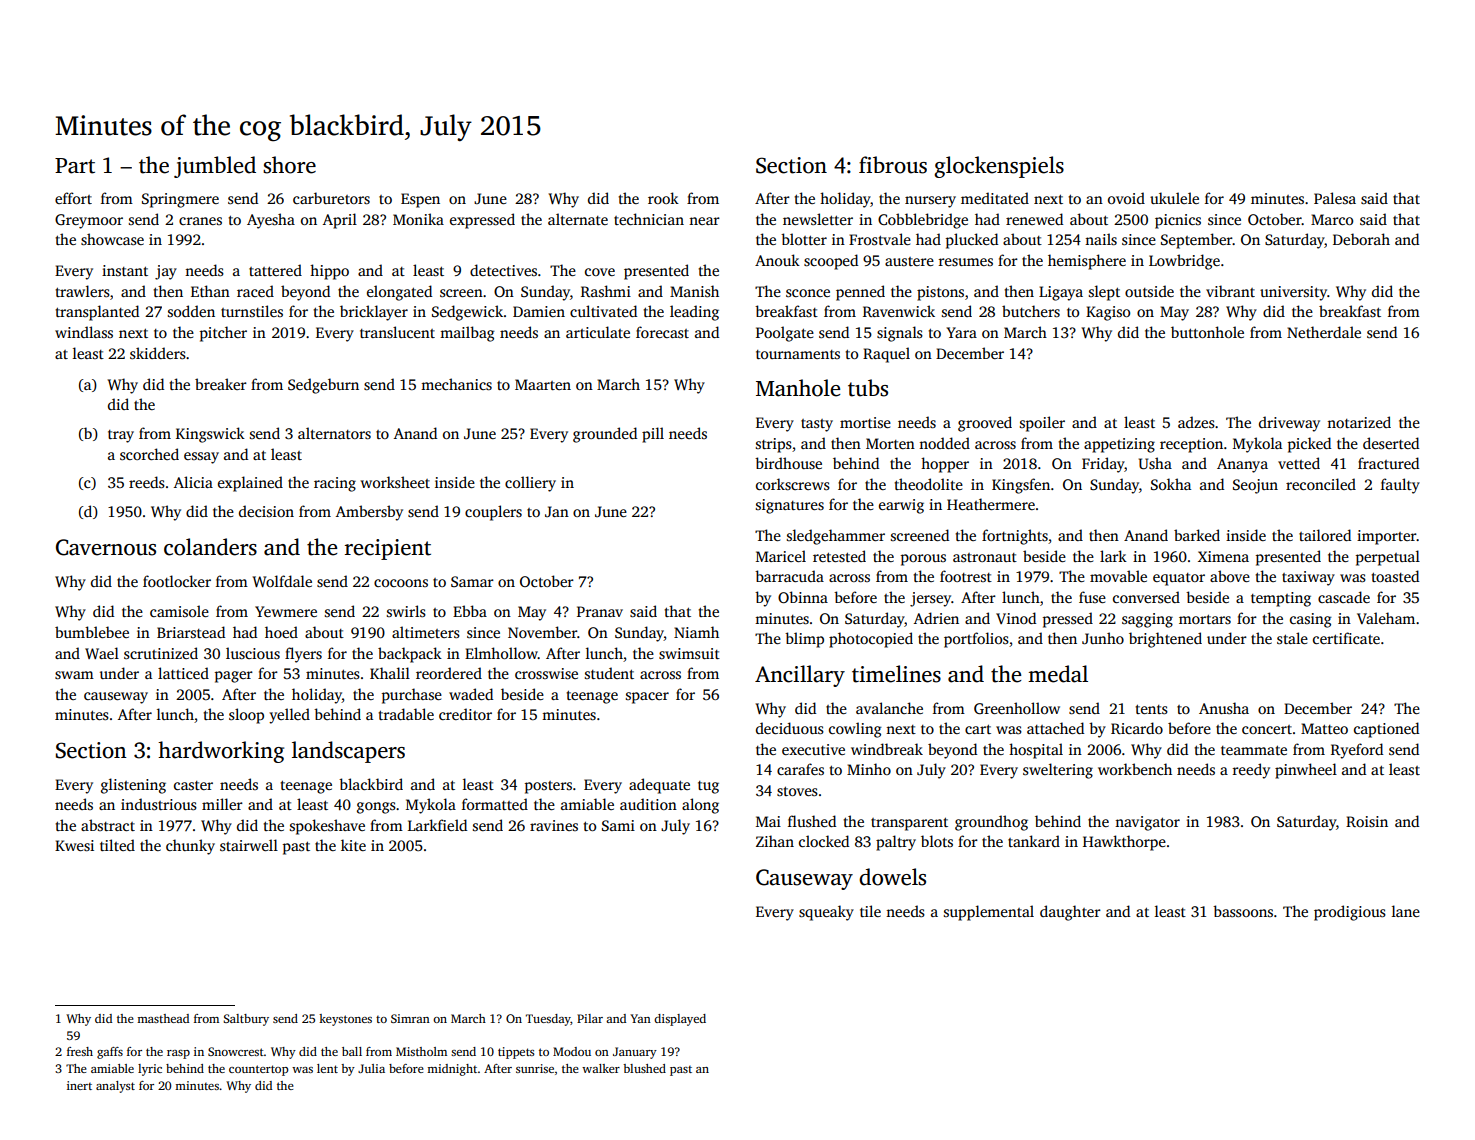  I want to click on Maarten, so click(543, 384).
